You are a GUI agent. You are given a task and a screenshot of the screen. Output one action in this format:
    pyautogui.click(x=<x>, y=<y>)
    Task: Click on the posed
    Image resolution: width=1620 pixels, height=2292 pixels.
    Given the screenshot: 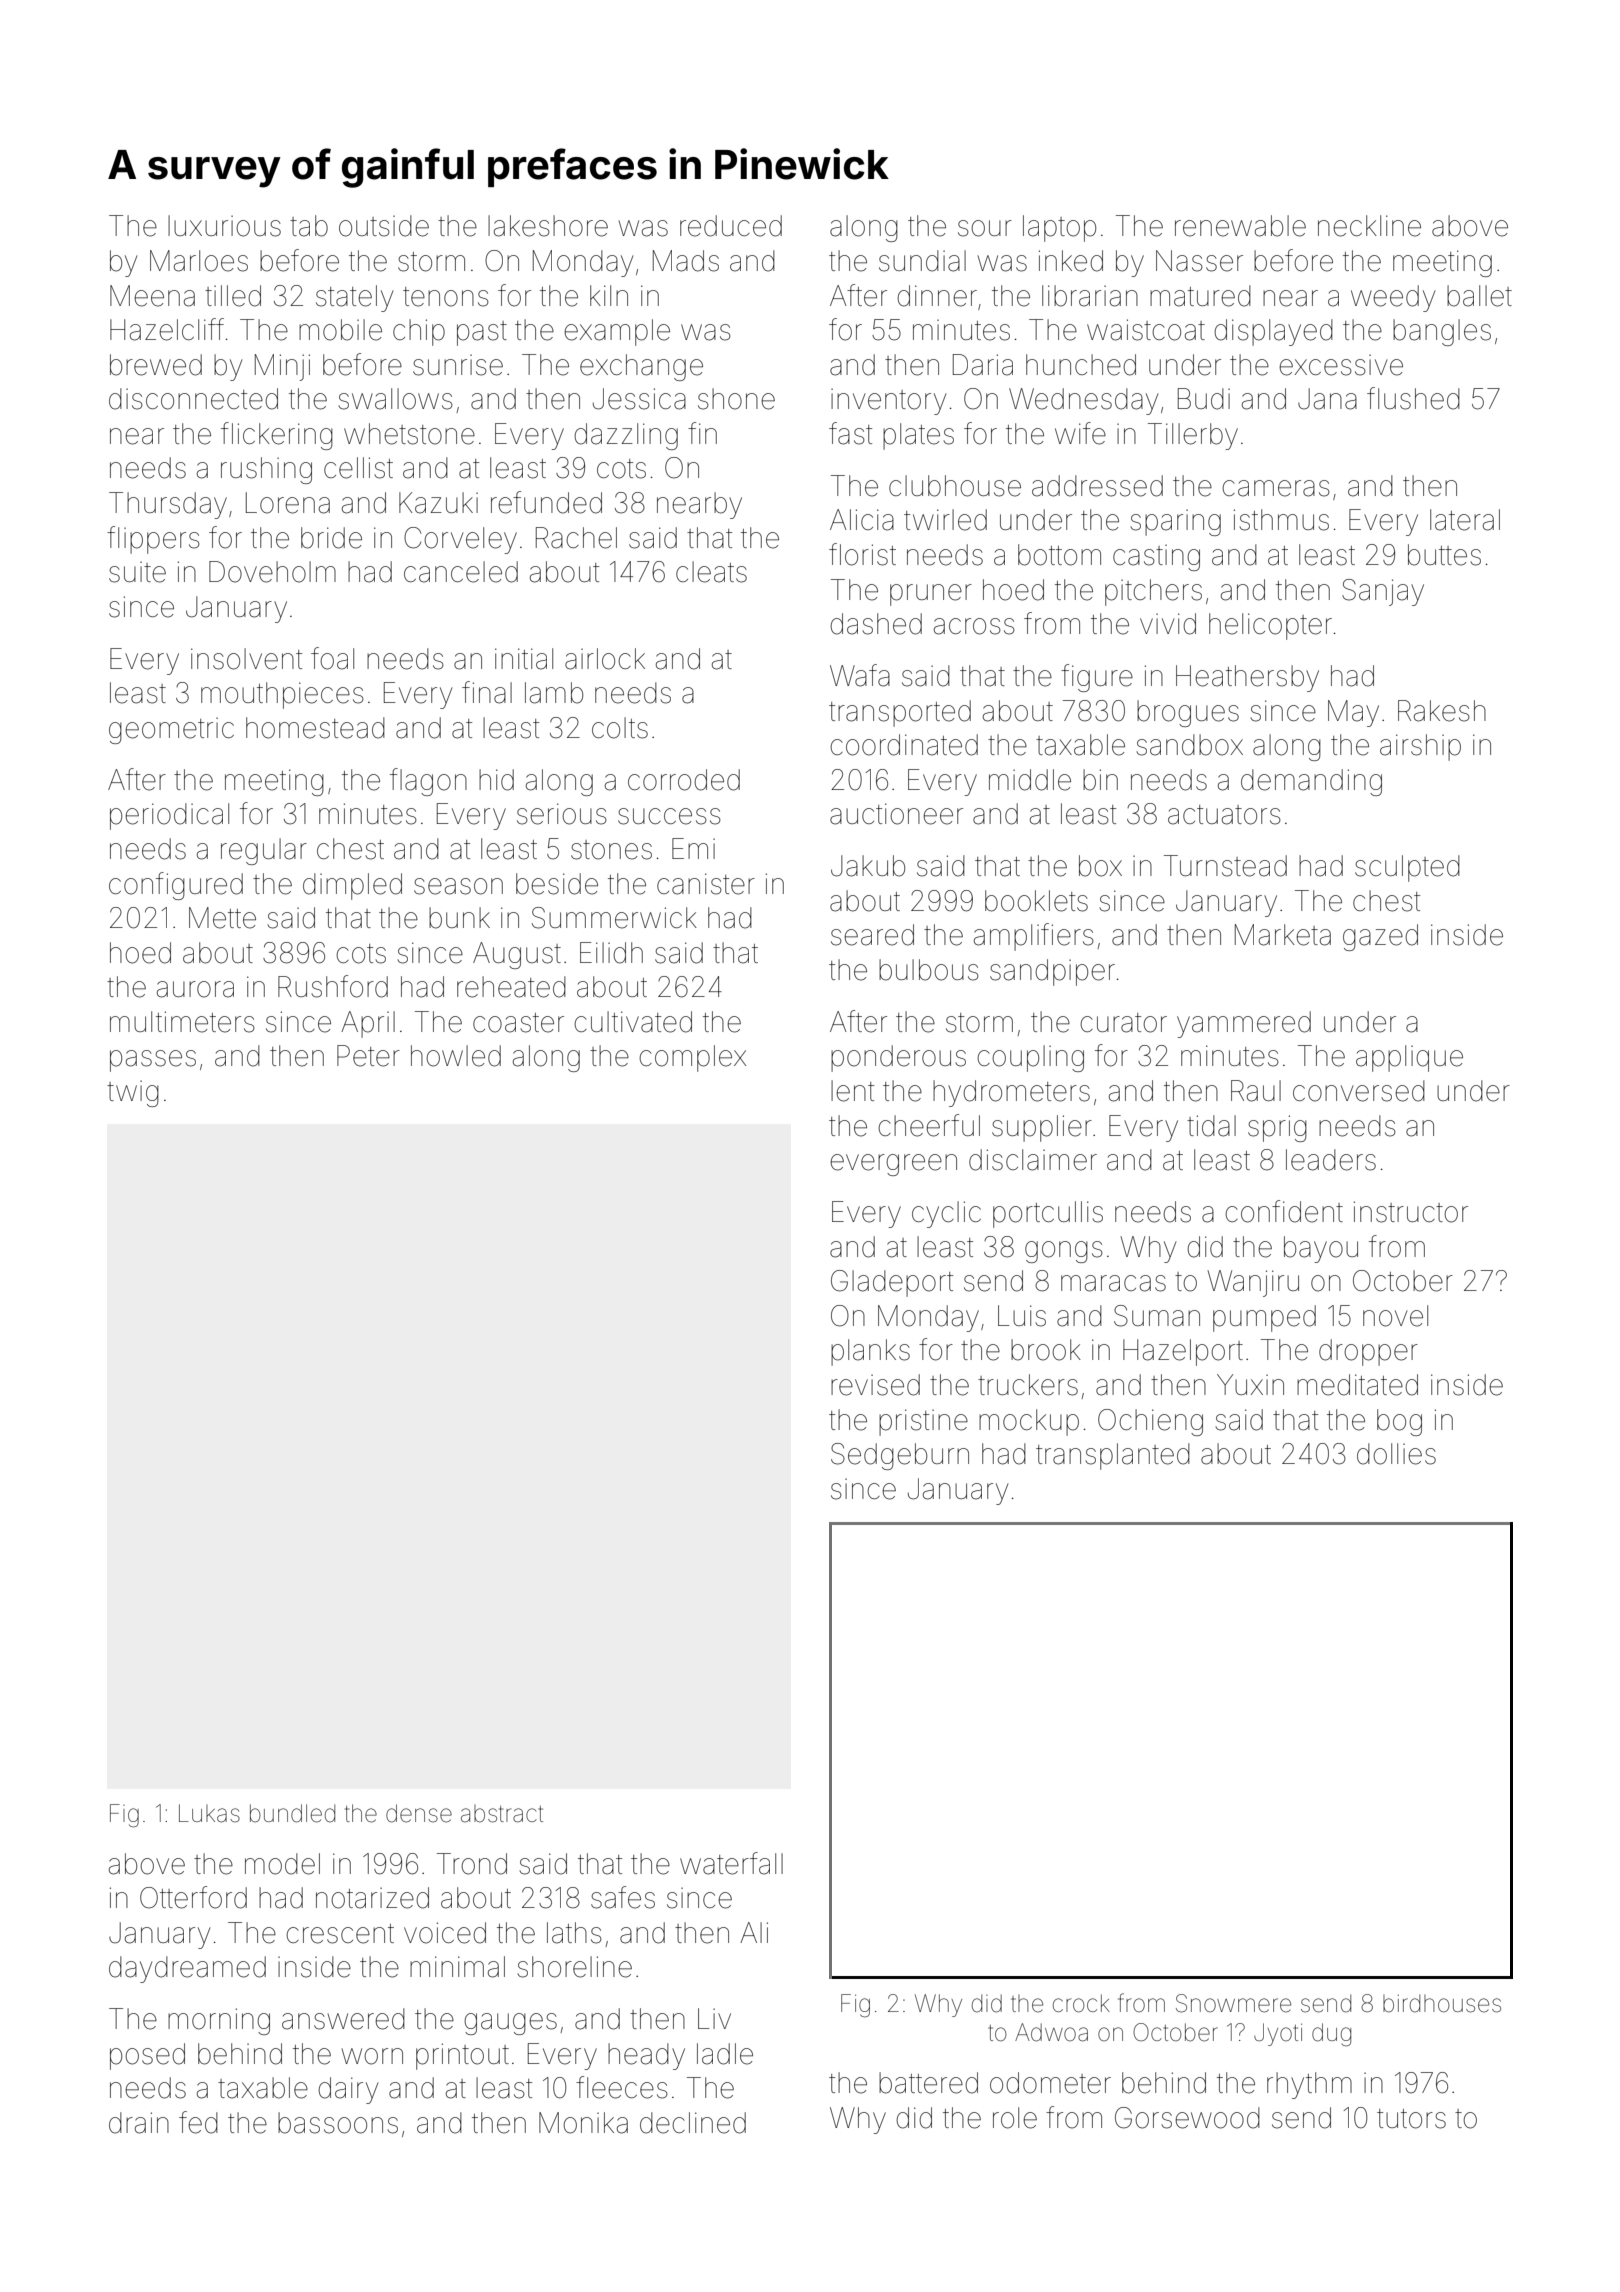 What is the action you would take?
    pyautogui.click(x=147, y=2056)
